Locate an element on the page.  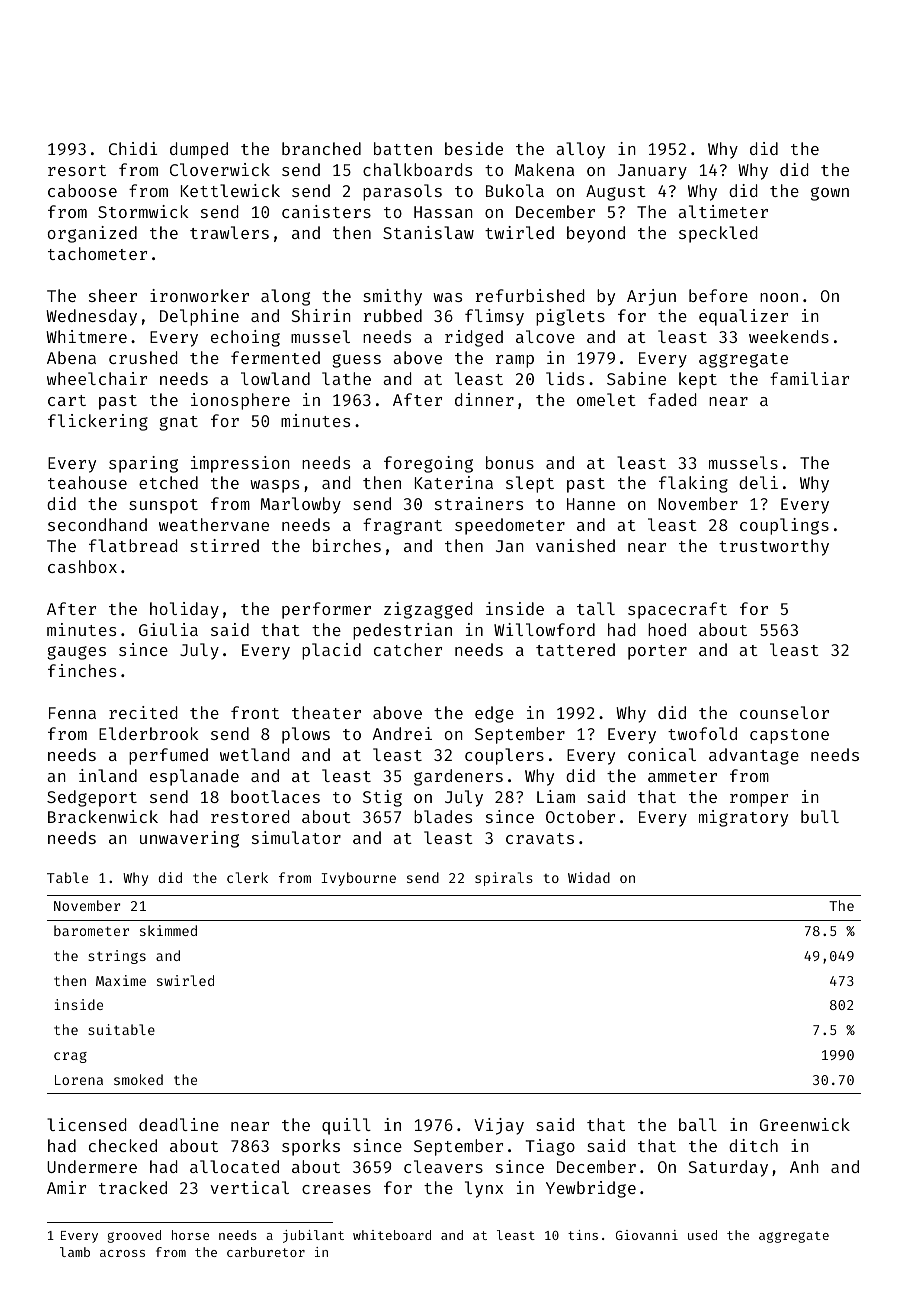
smithy is located at coordinates (392, 297).
